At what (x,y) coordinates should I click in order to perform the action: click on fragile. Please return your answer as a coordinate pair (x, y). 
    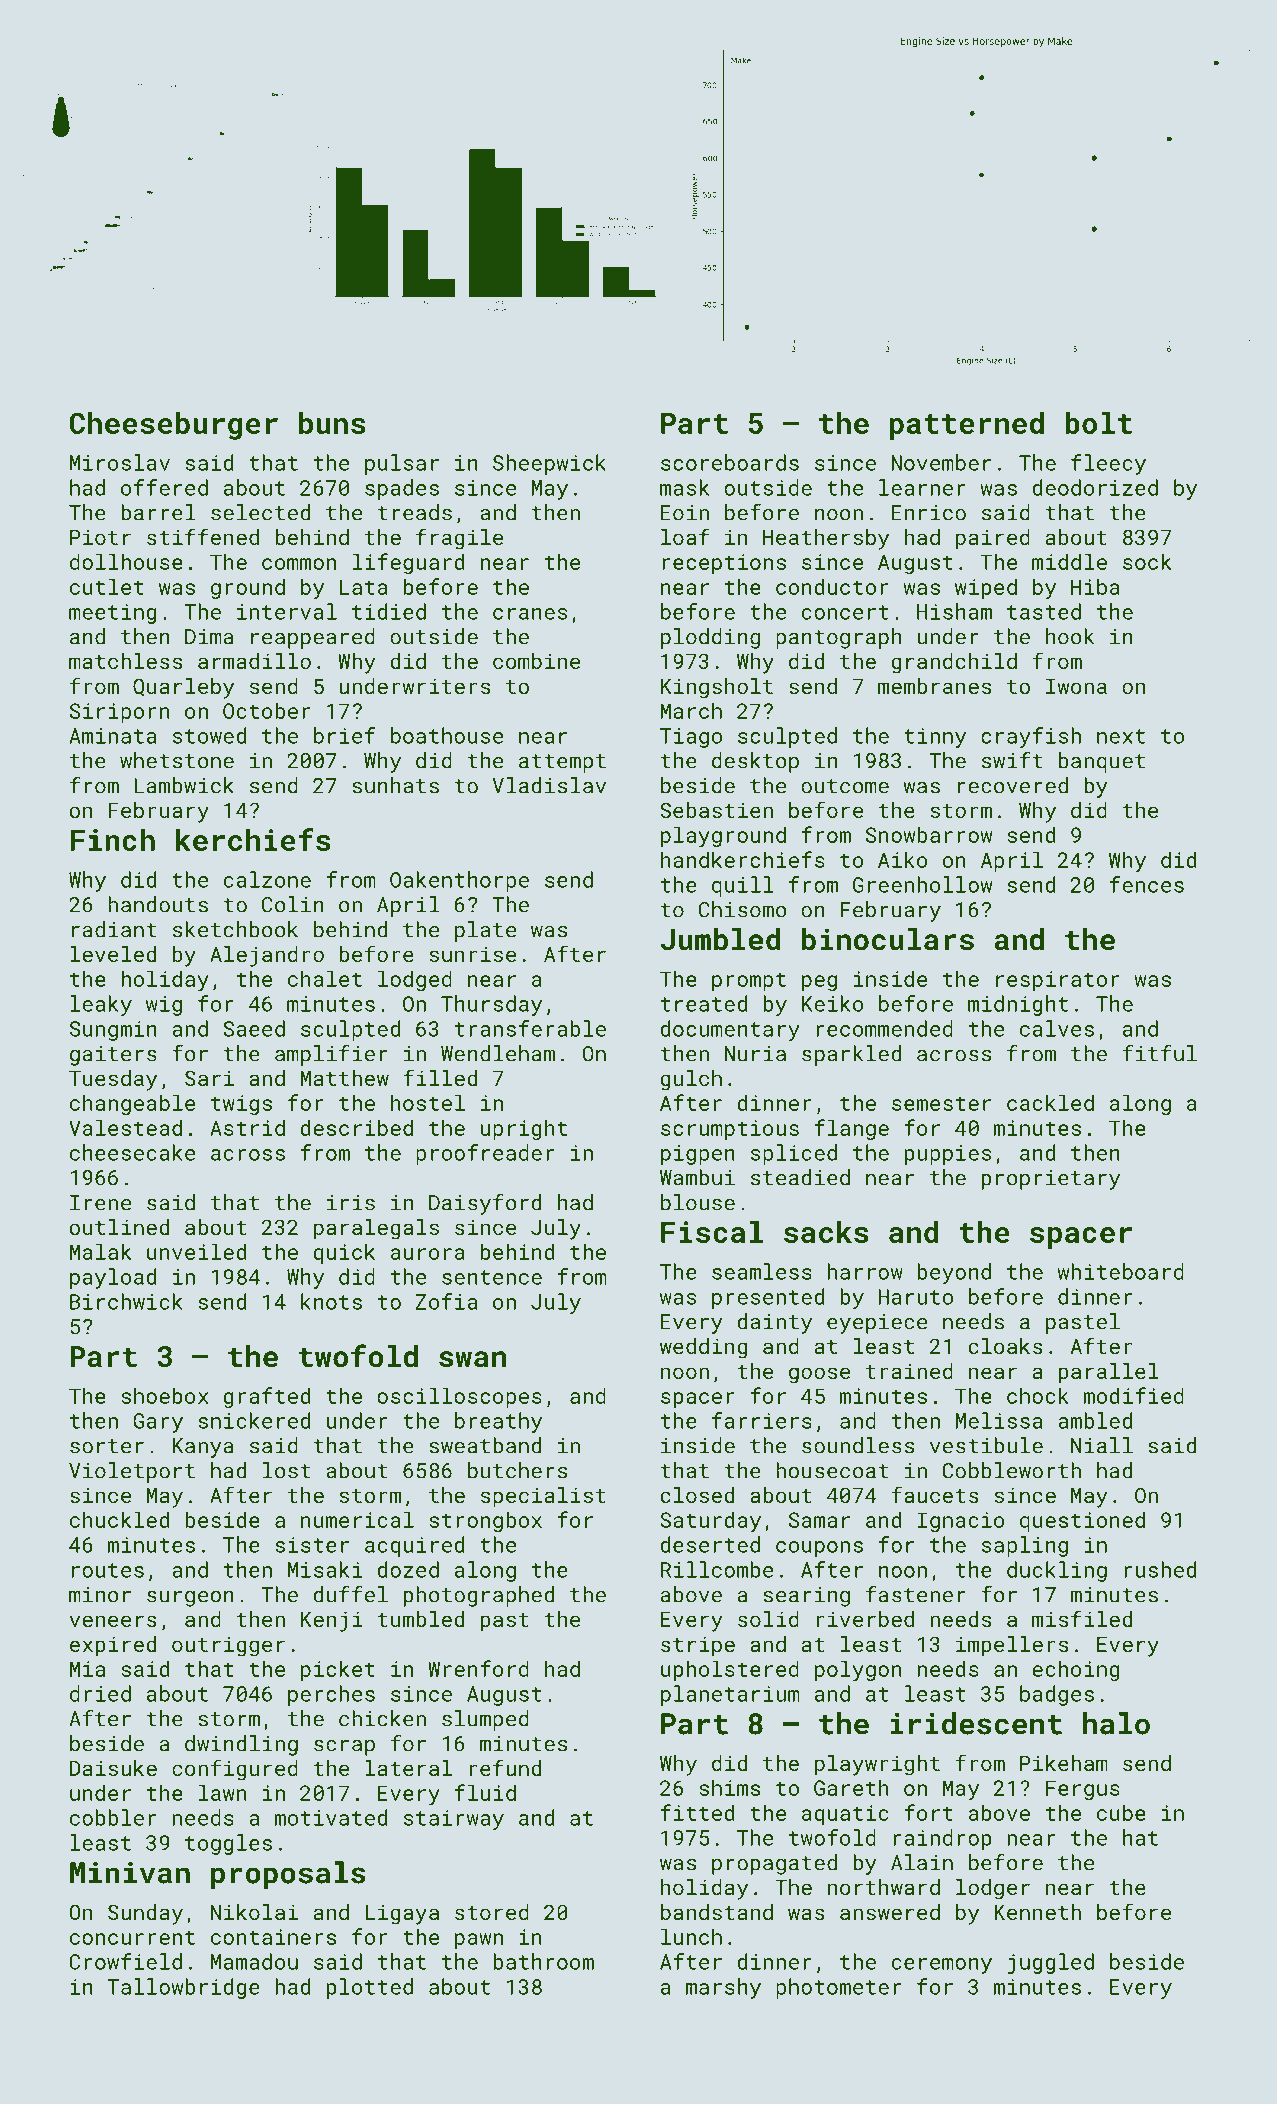
    Looking at the image, I should click on (459, 539).
